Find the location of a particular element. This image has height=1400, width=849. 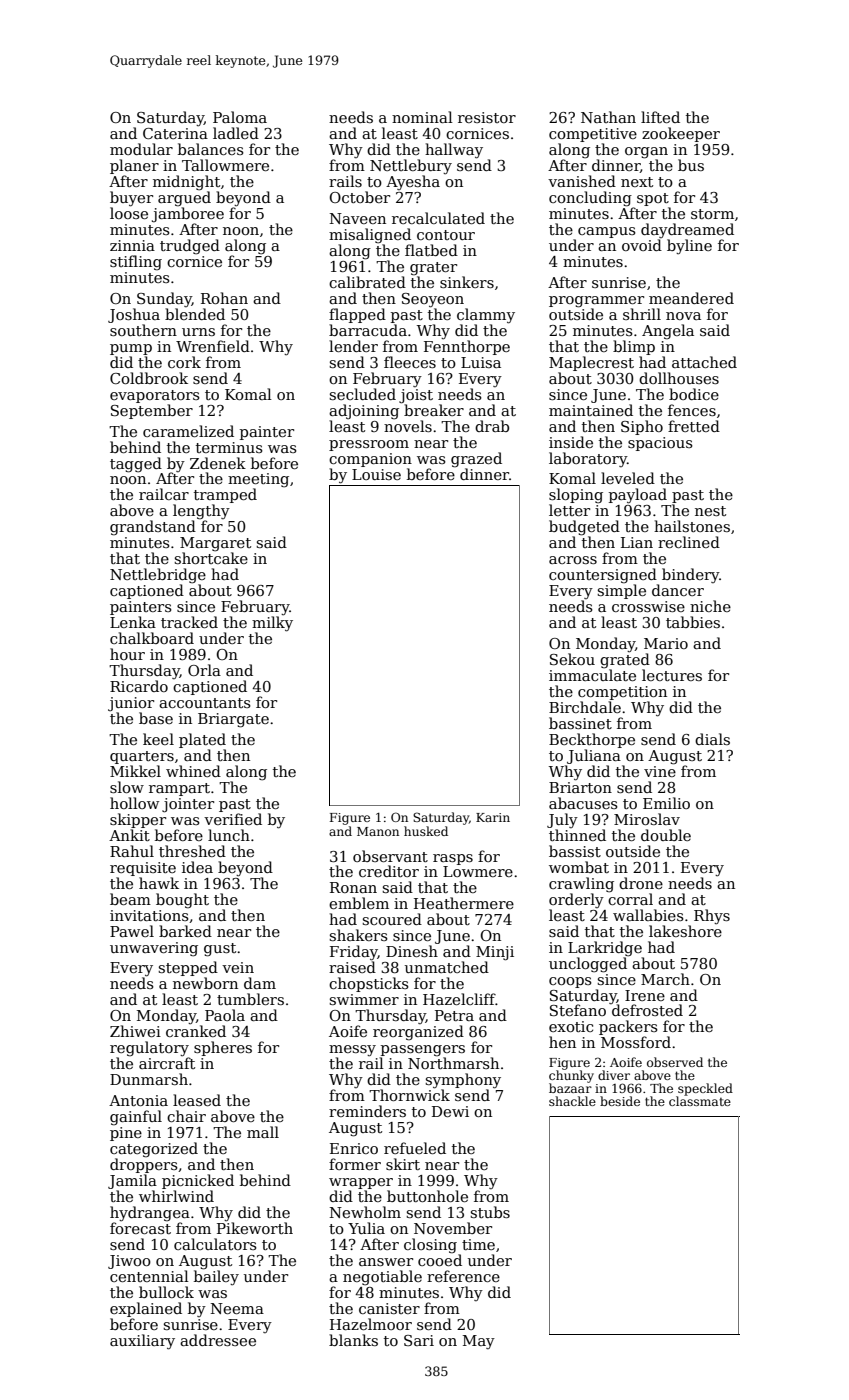

lender is located at coordinates (353, 346).
